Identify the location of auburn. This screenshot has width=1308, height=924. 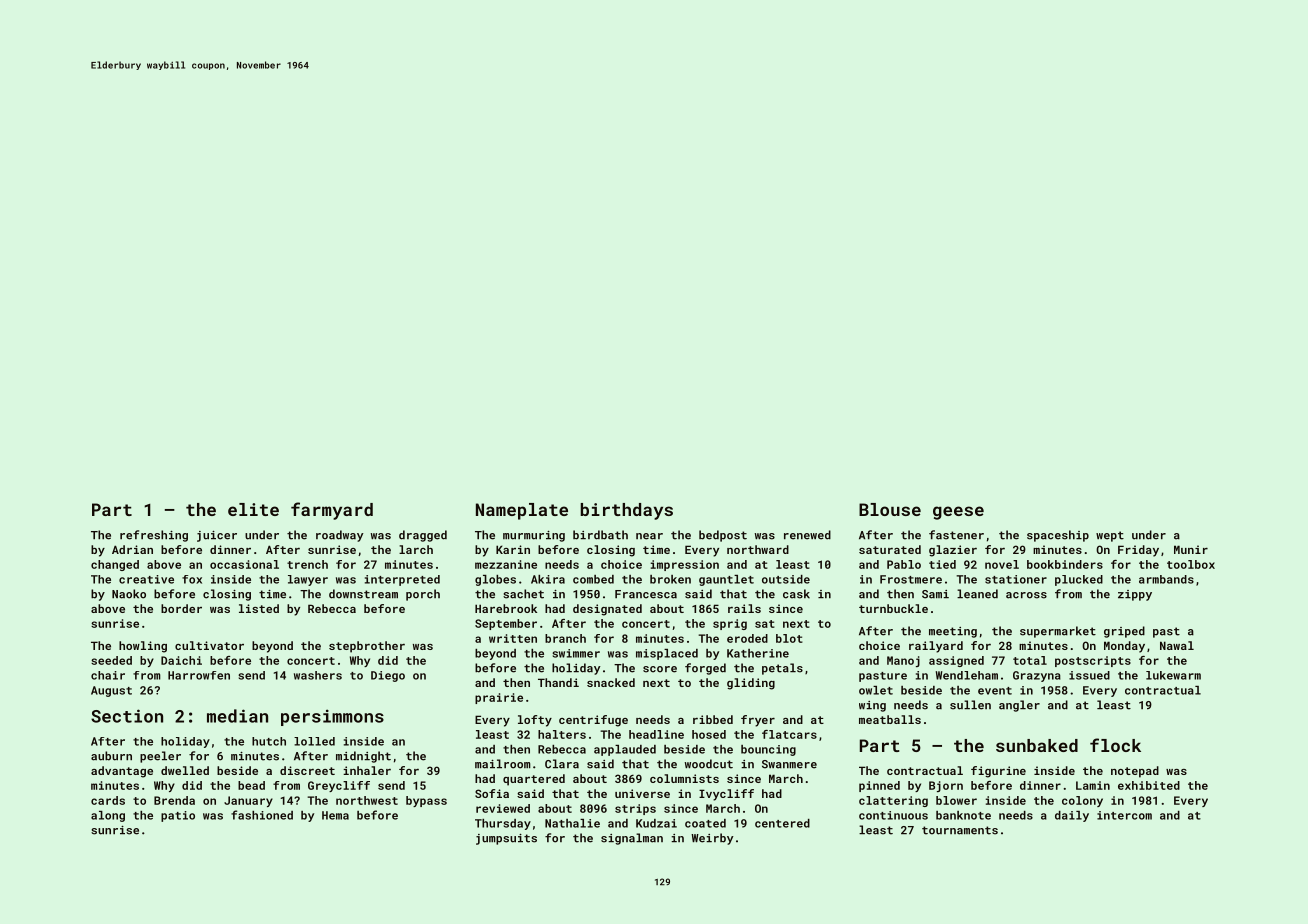
(111, 756).
